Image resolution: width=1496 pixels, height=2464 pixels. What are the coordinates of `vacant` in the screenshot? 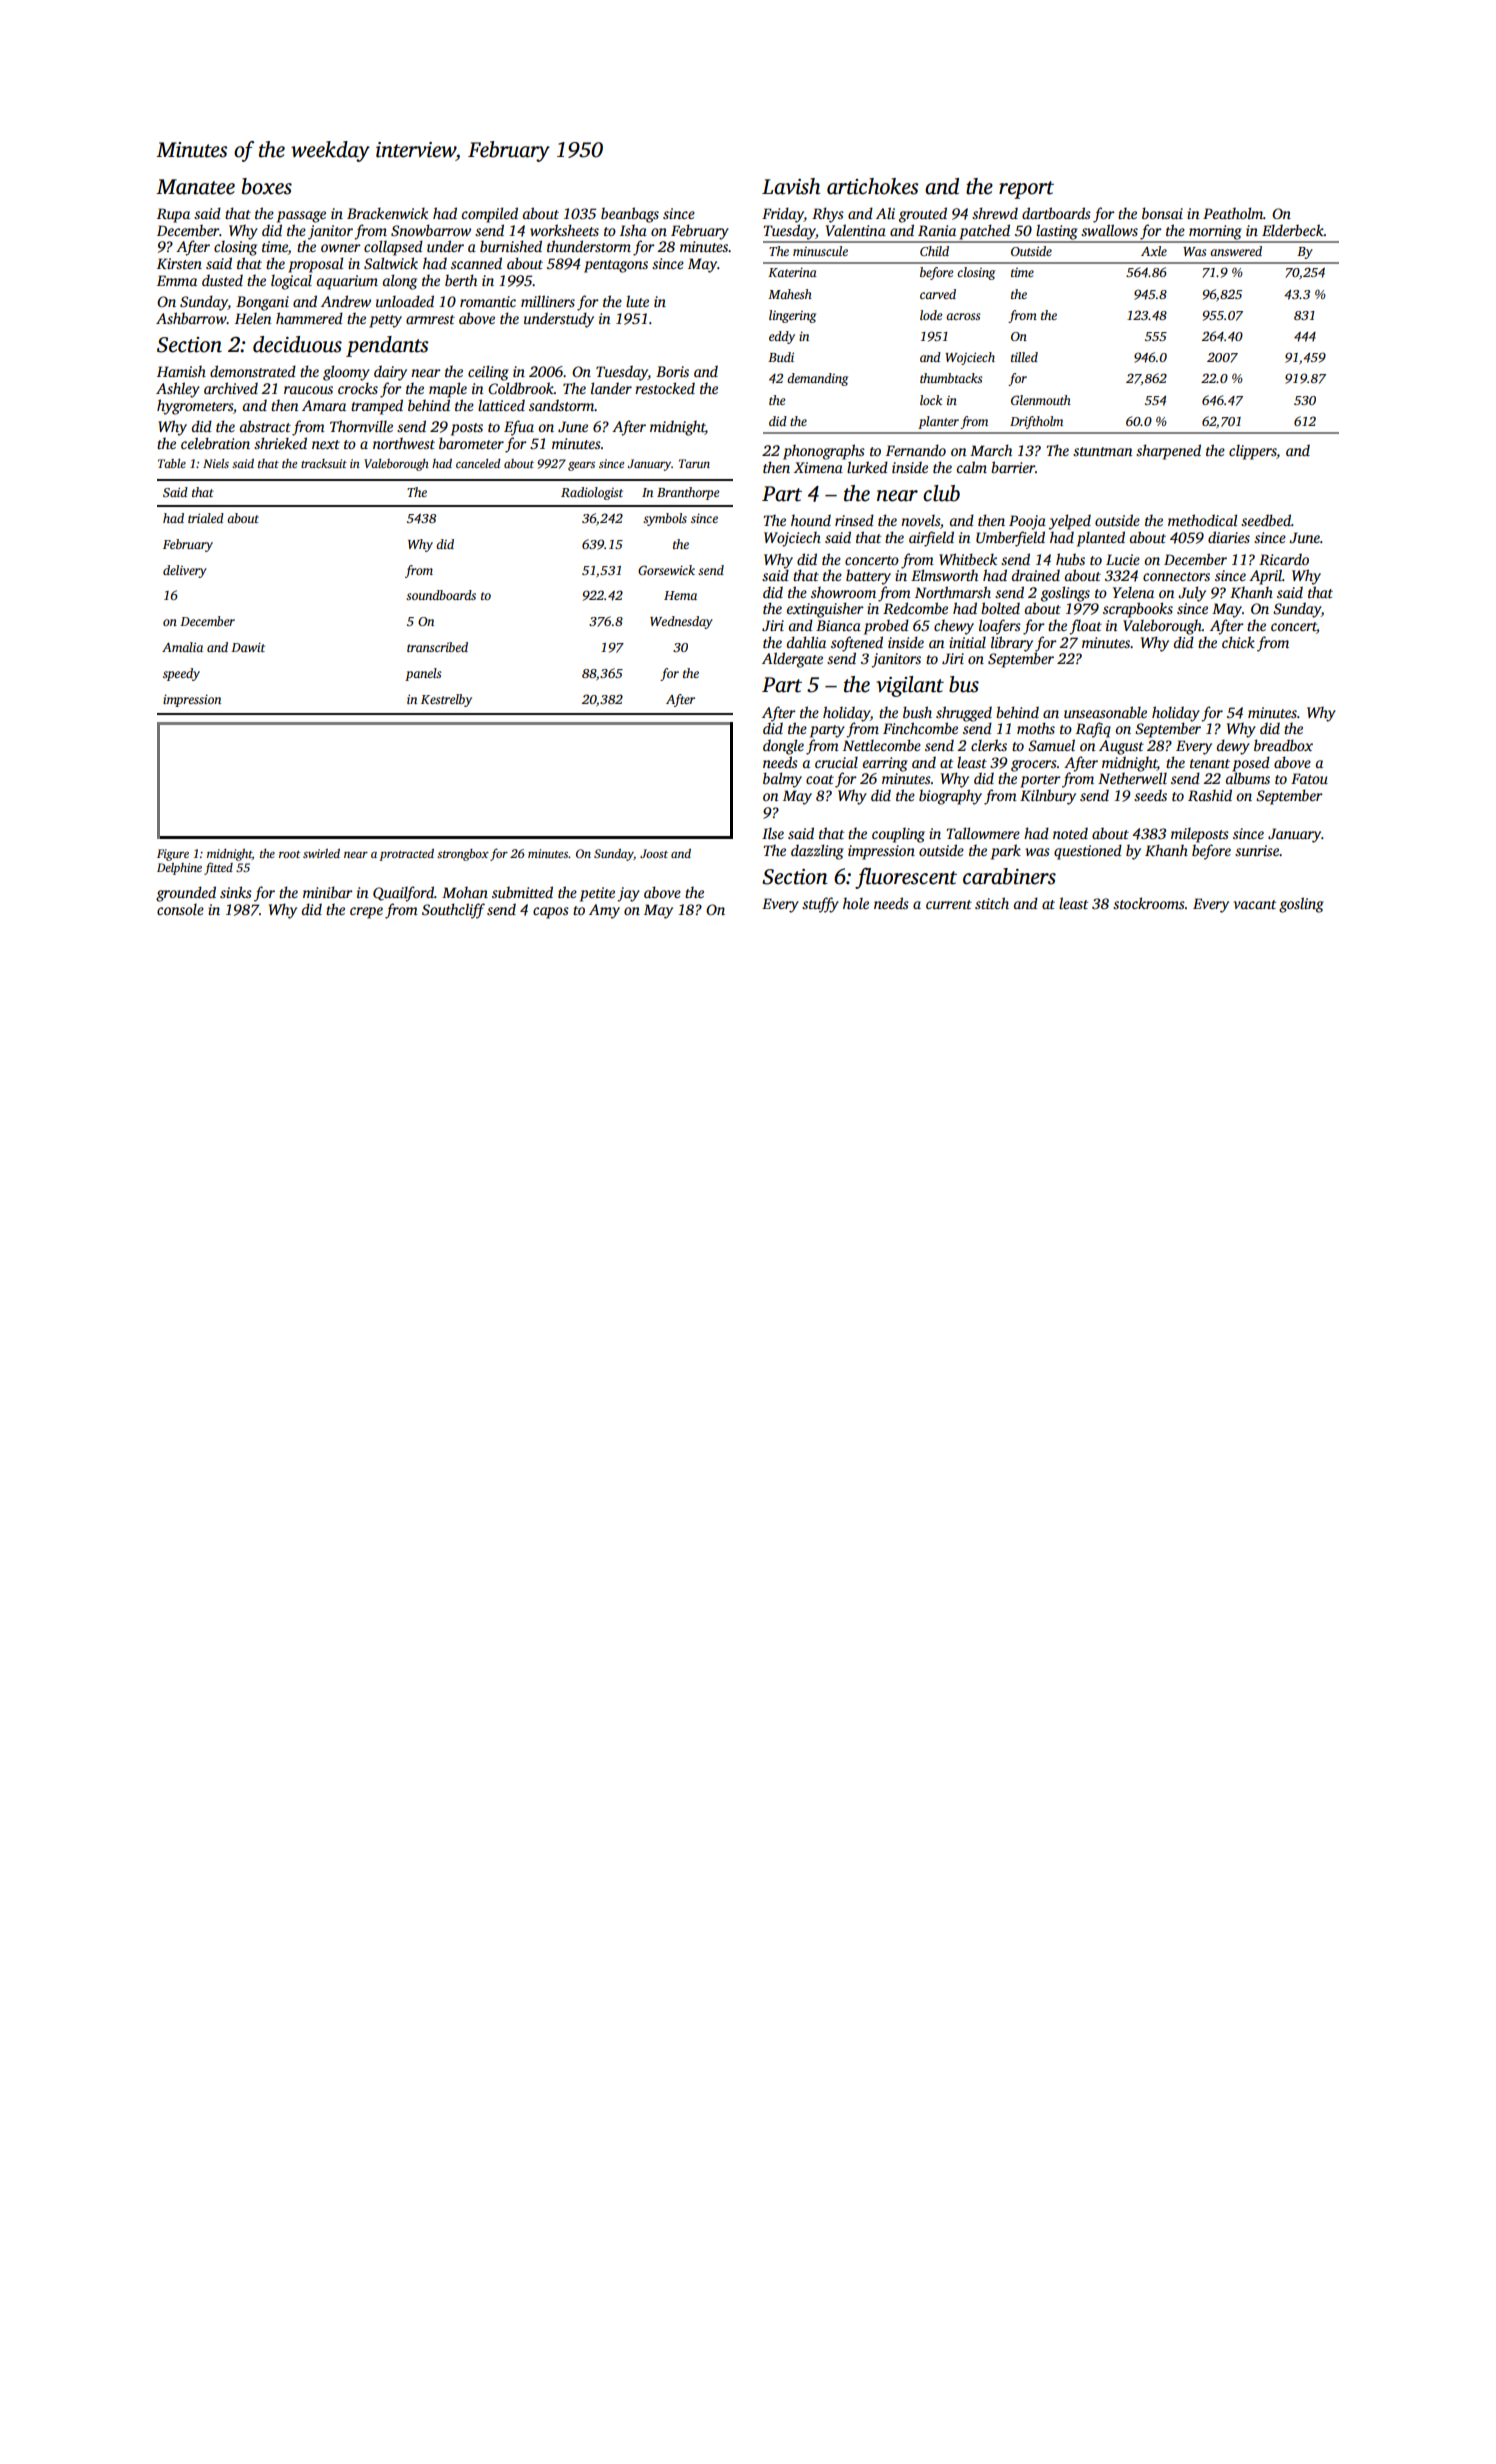 It's located at (1255, 904).
